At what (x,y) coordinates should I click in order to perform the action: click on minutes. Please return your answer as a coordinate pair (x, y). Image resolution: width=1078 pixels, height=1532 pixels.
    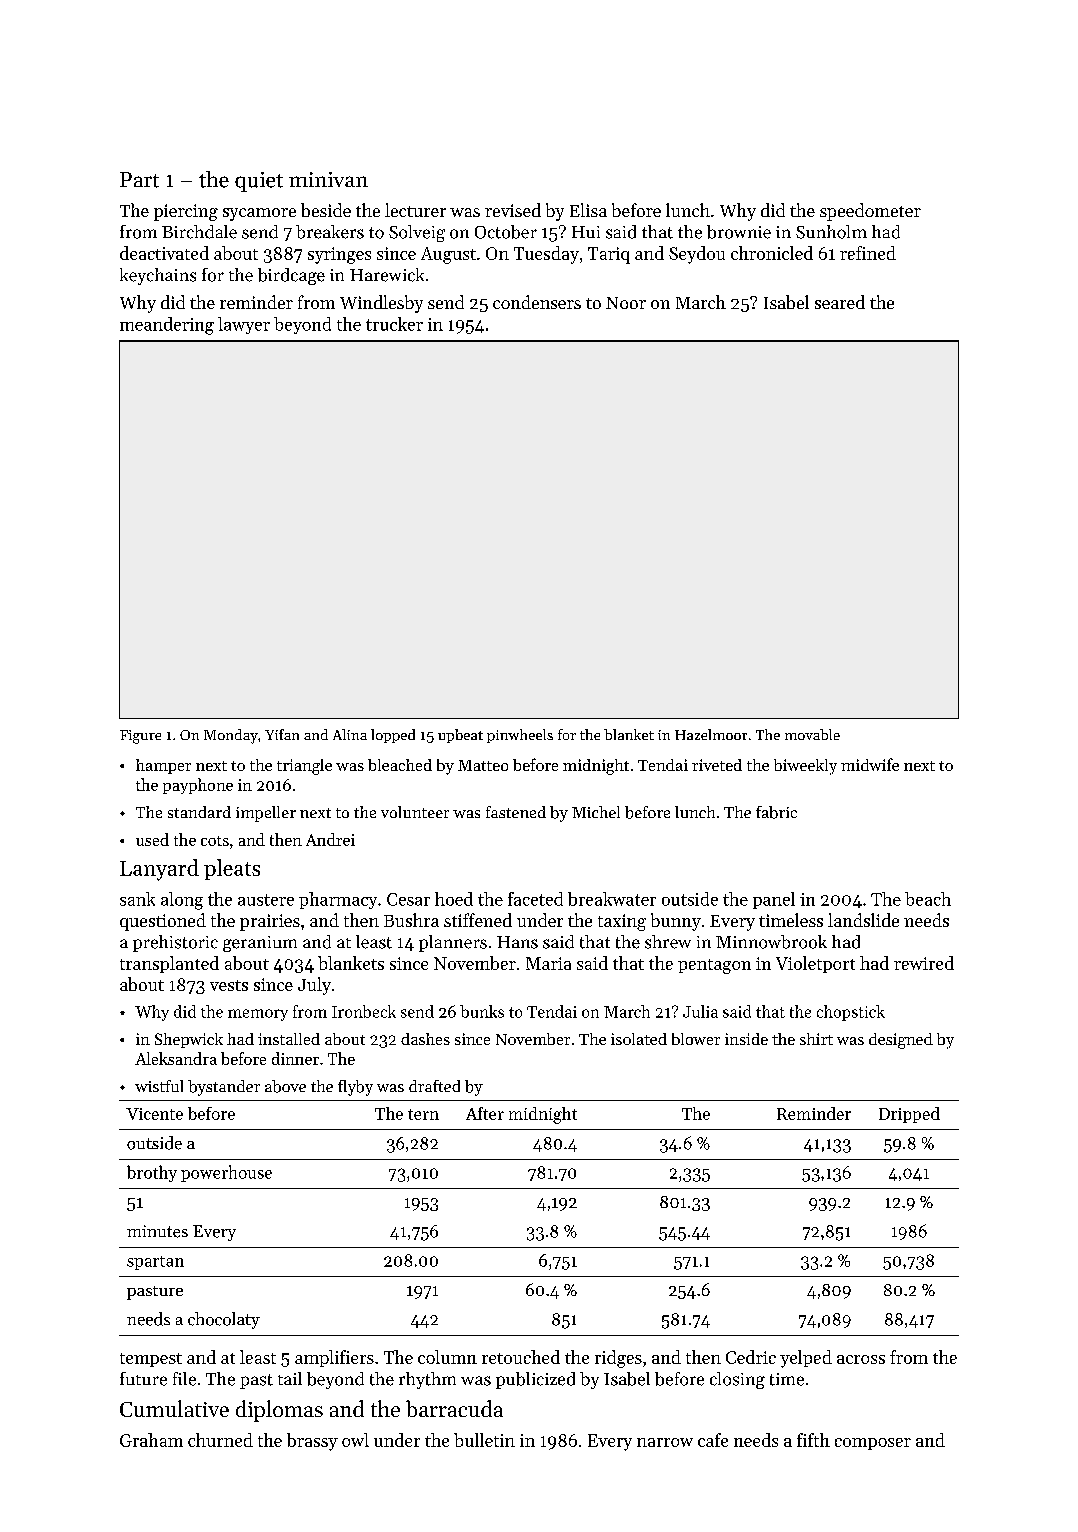
    Looking at the image, I should click on (157, 1231).
